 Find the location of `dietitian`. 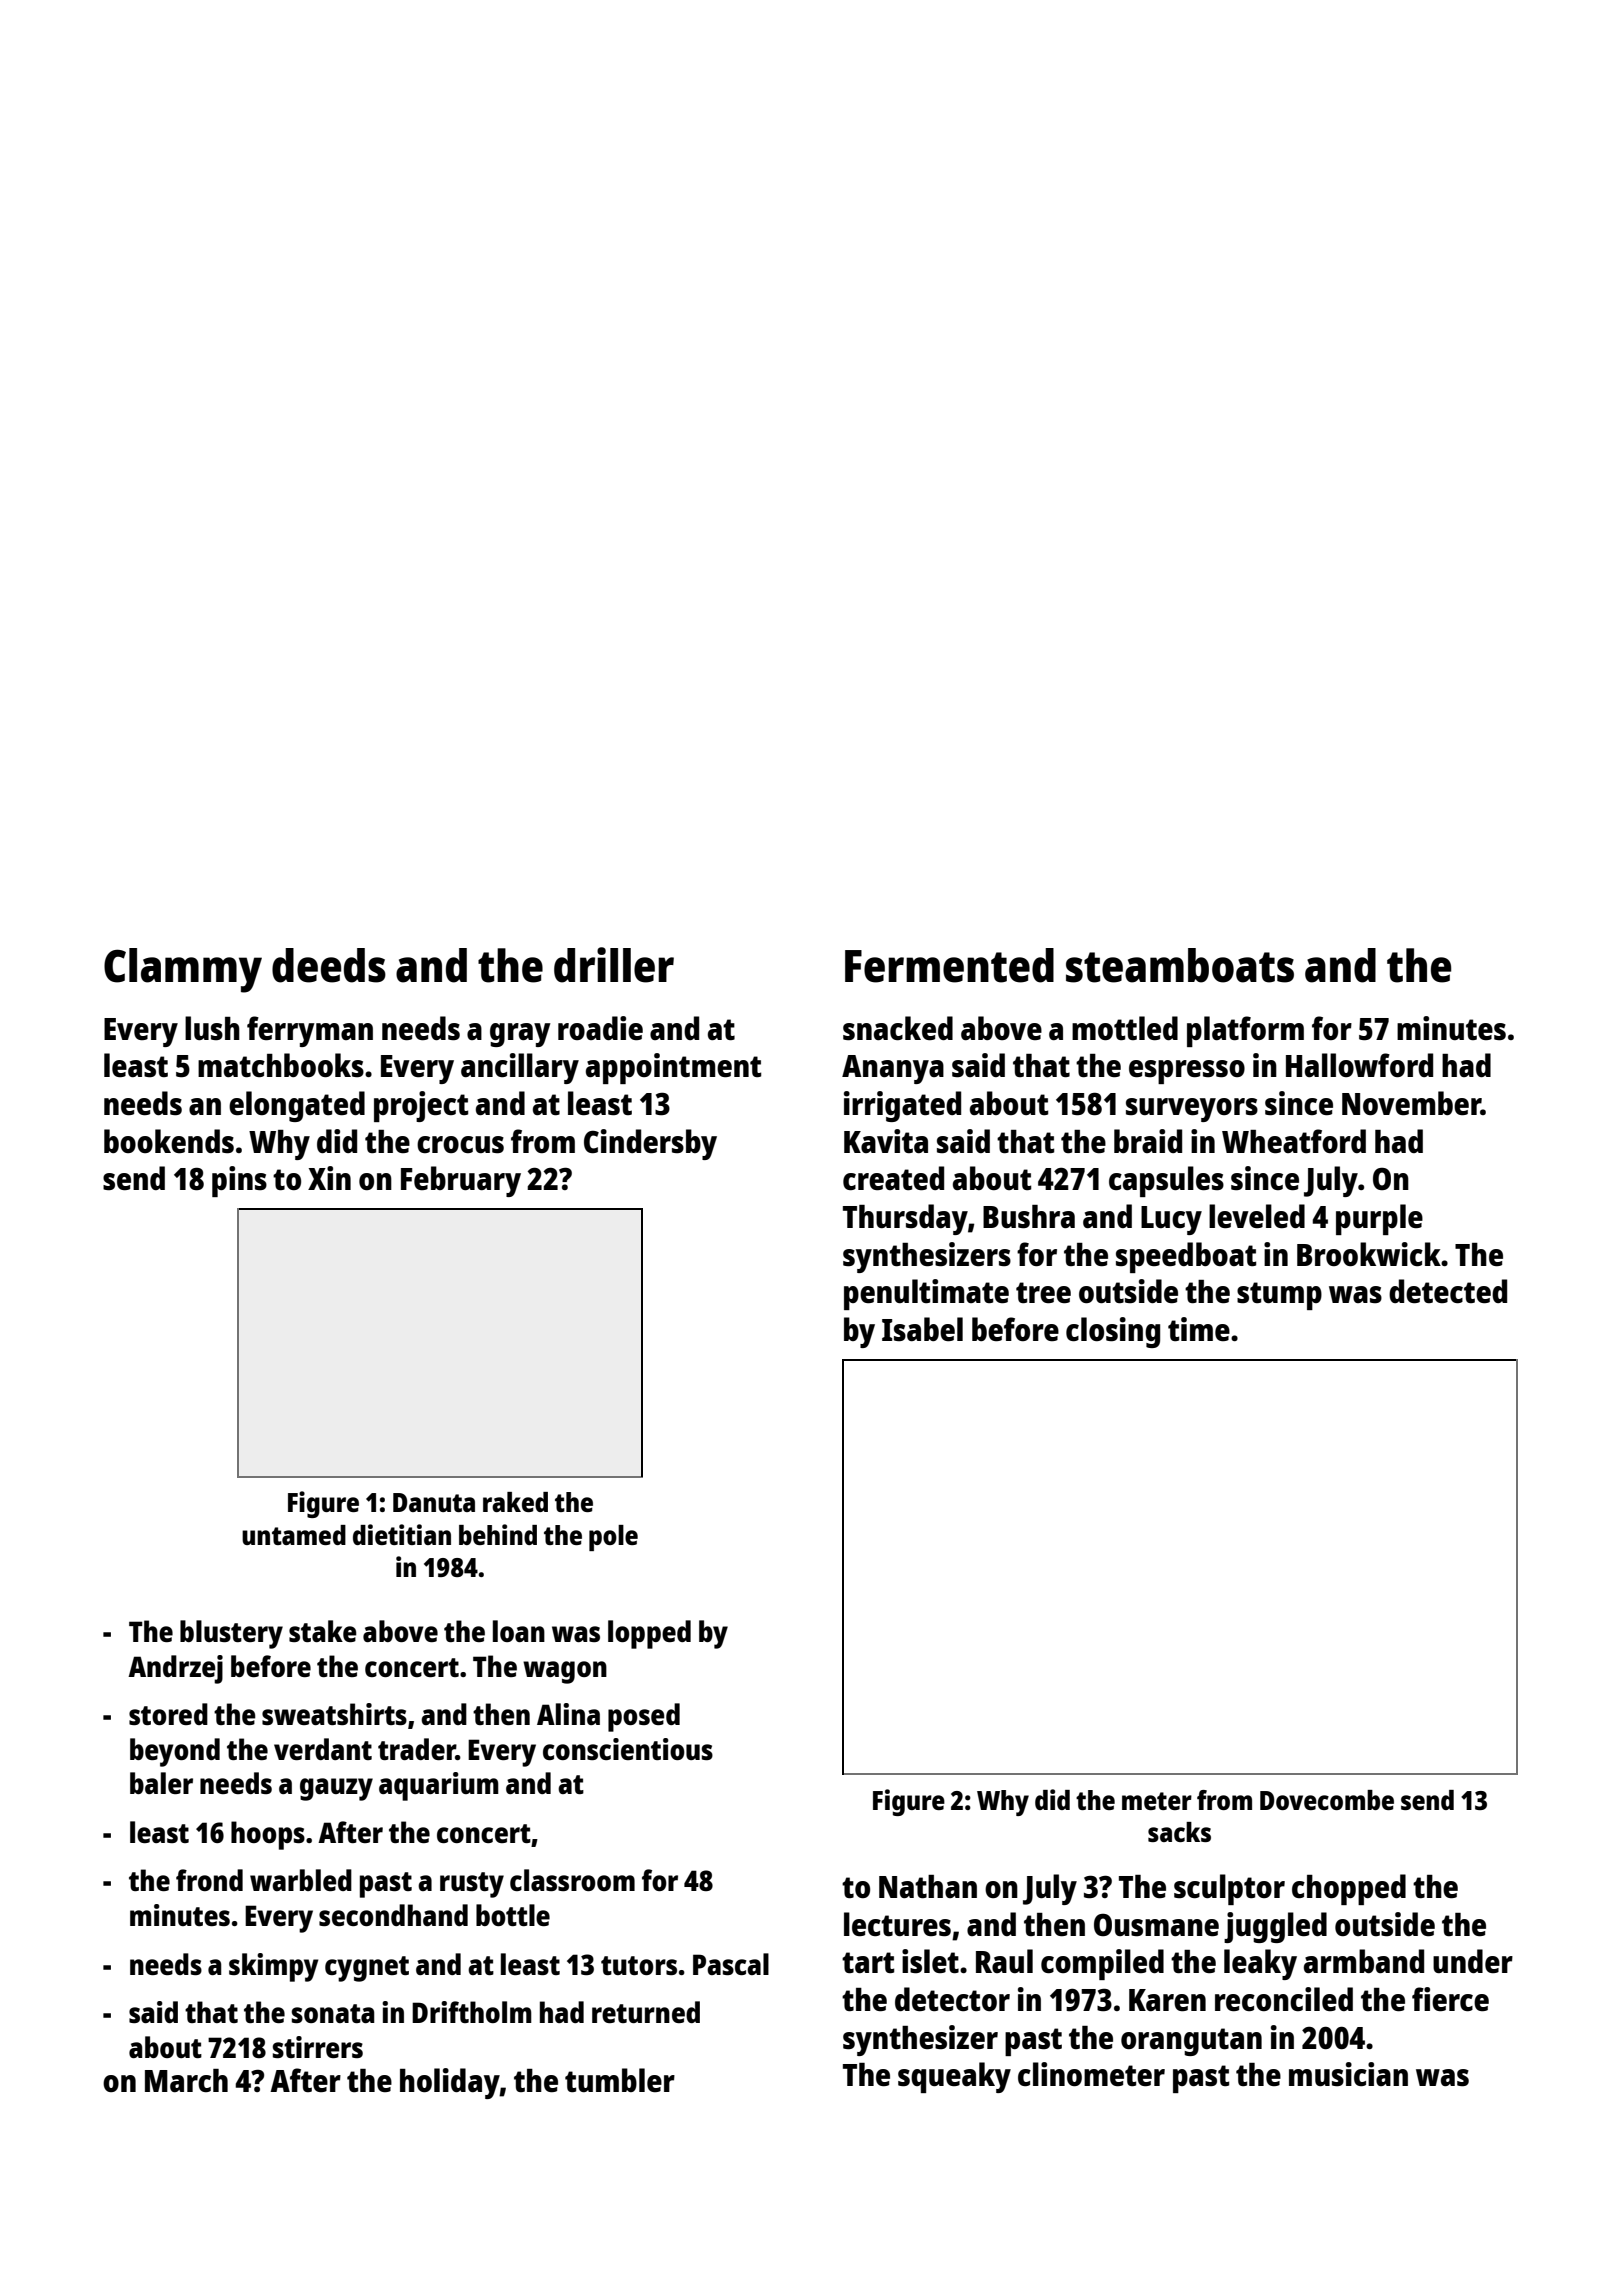

dietitian is located at coordinates (402, 1534).
